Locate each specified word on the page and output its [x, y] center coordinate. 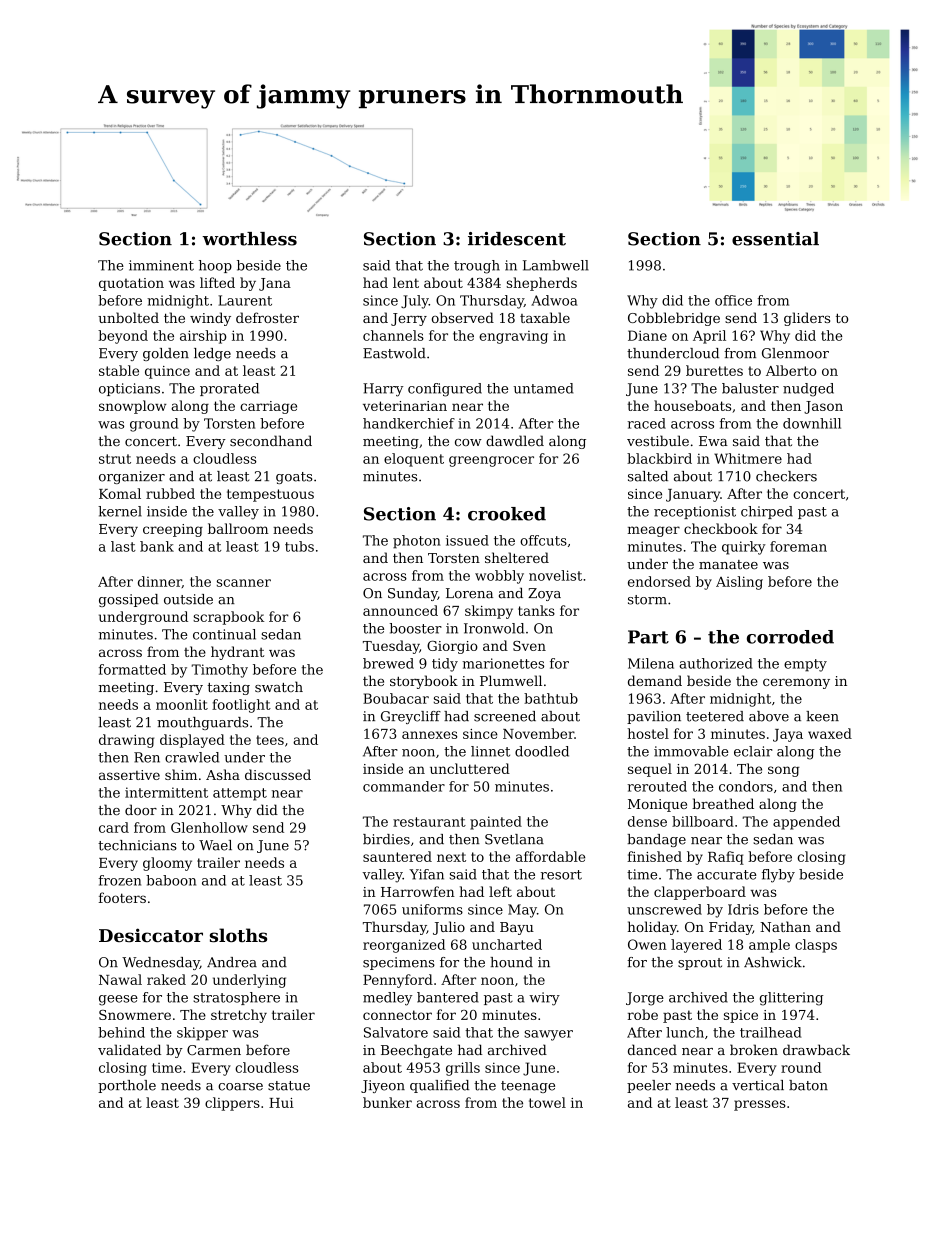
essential [775, 239]
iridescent [517, 239]
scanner [244, 583]
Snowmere [135, 1015]
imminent [161, 265]
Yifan [426, 874]
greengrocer [491, 461]
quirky [744, 548]
